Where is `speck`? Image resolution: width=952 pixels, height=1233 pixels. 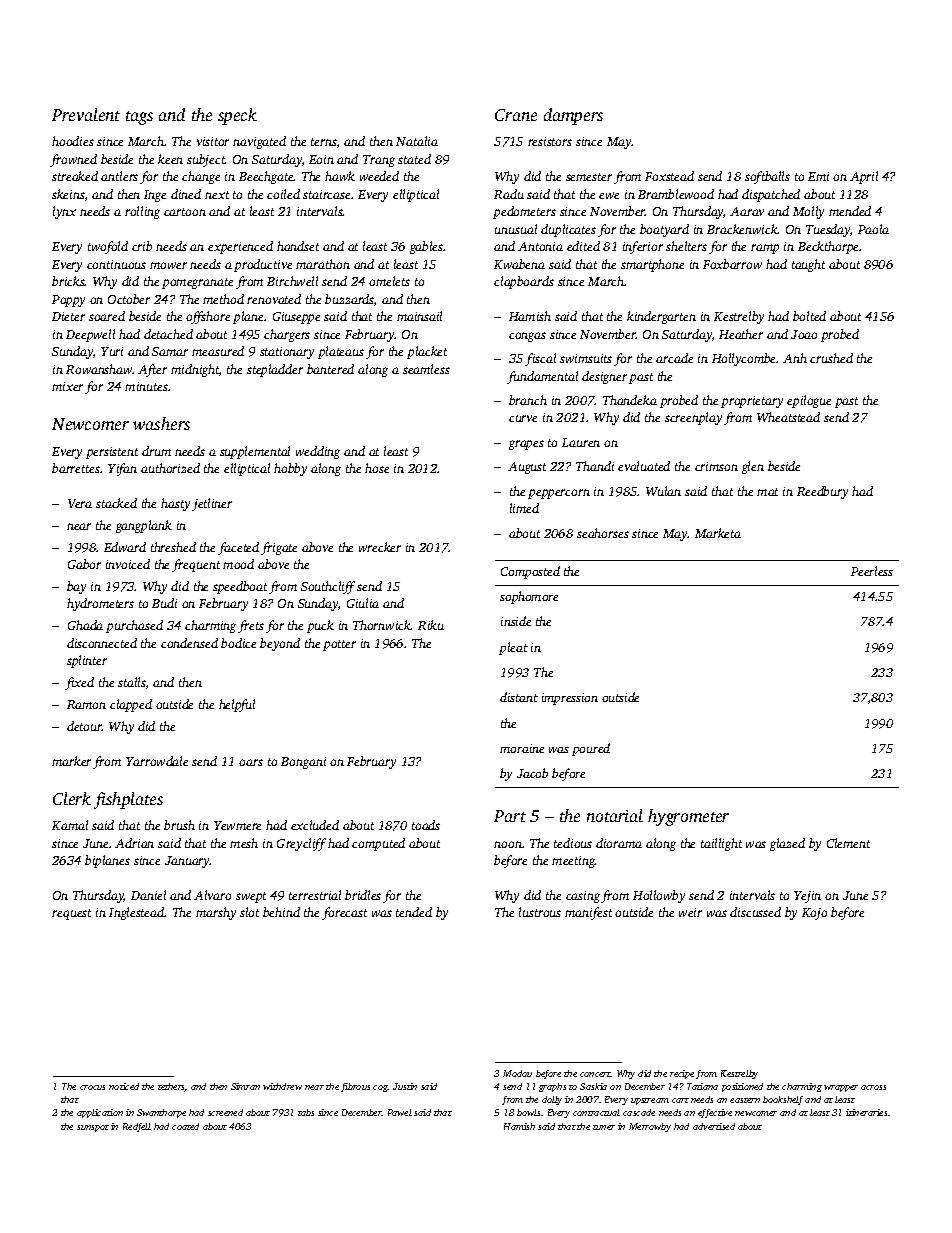 speck is located at coordinates (237, 116).
